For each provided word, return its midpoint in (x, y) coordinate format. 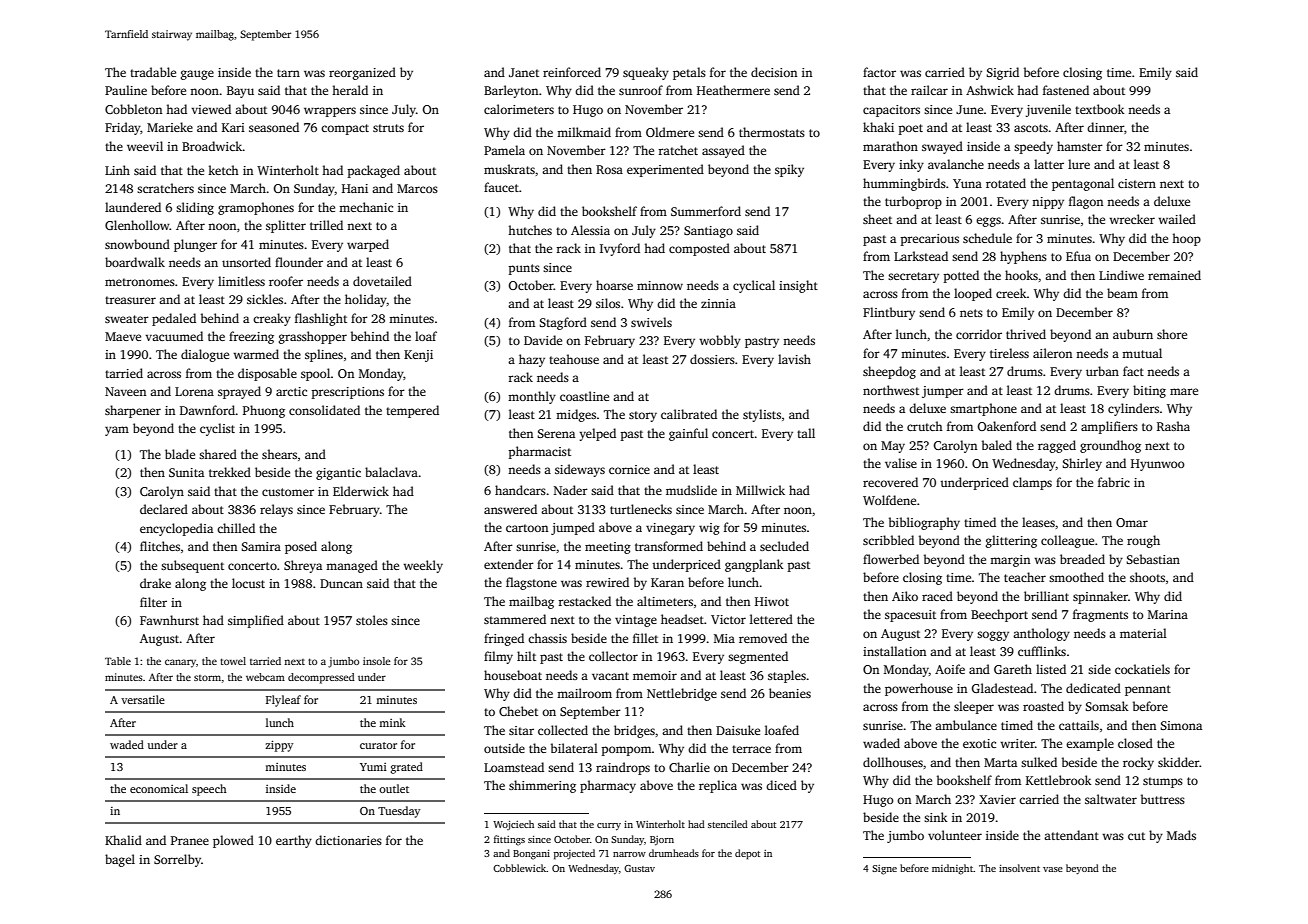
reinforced (572, 72)
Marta (1000, 762)
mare (1184, 391)
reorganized (362, 73)
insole (377, 661)
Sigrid (1002, 73)
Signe (884, 870)
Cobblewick (520, 868)
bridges (634, 731)
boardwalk (135, 262)
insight (798, 286)
